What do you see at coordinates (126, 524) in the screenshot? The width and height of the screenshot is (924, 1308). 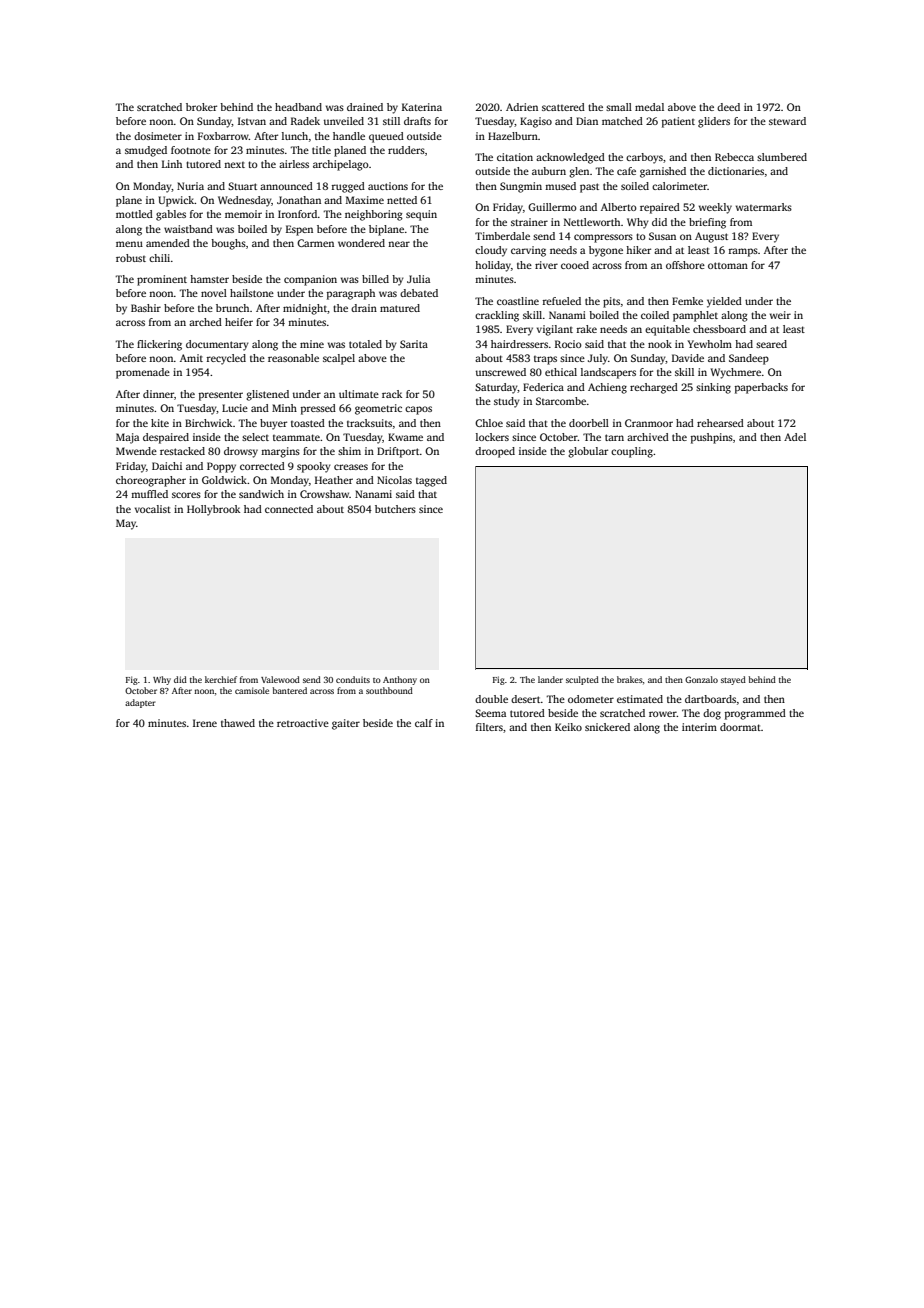 I see `May` at bounding box center [126, 524].
